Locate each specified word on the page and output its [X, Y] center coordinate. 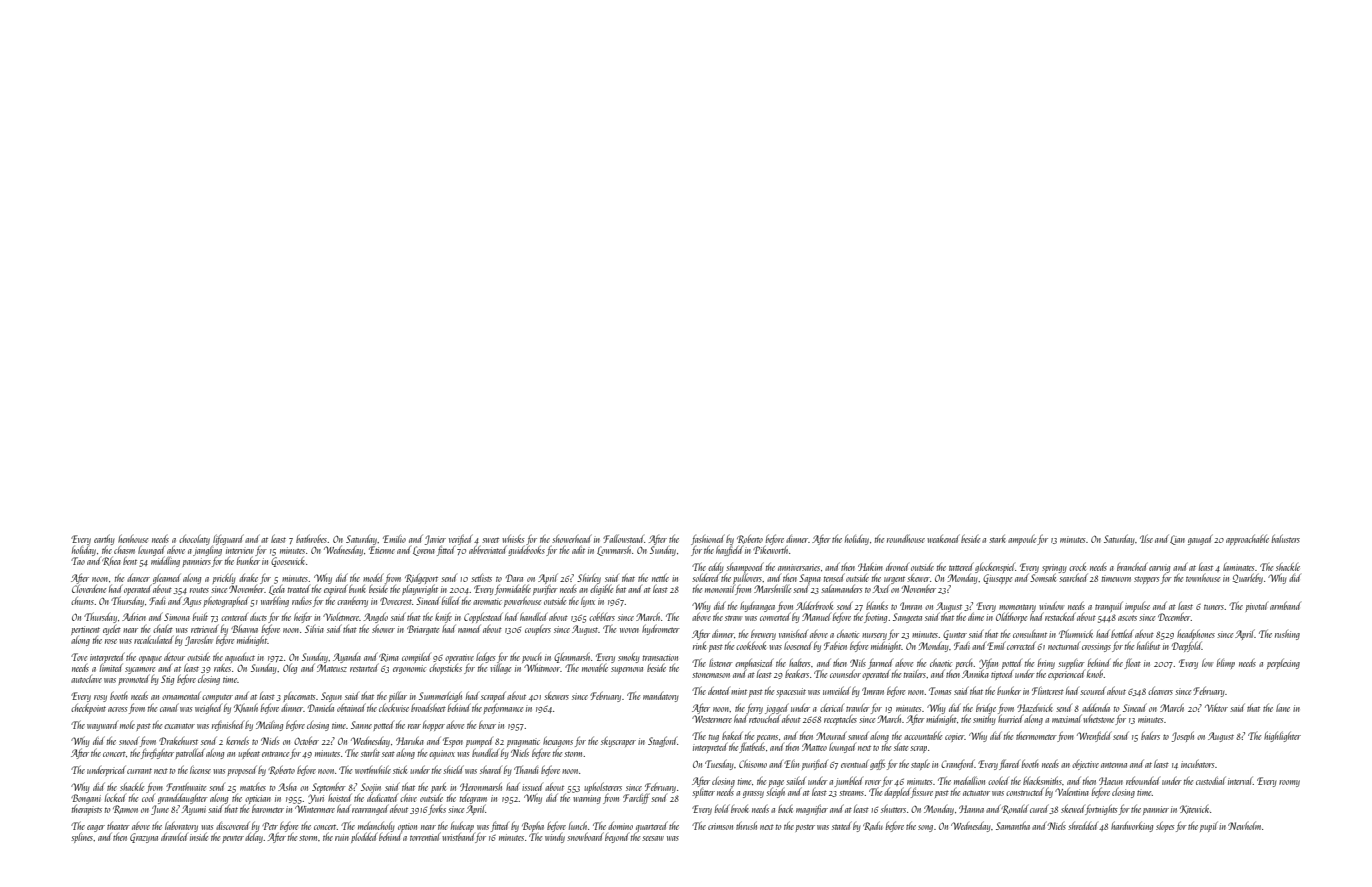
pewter [233, 839]
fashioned [708, 539]
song [925, 828]
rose [111, 641]
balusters [1286, 538]
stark [997, 539]
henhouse [133, 538]
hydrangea [757, 606]
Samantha [1013, 826]
